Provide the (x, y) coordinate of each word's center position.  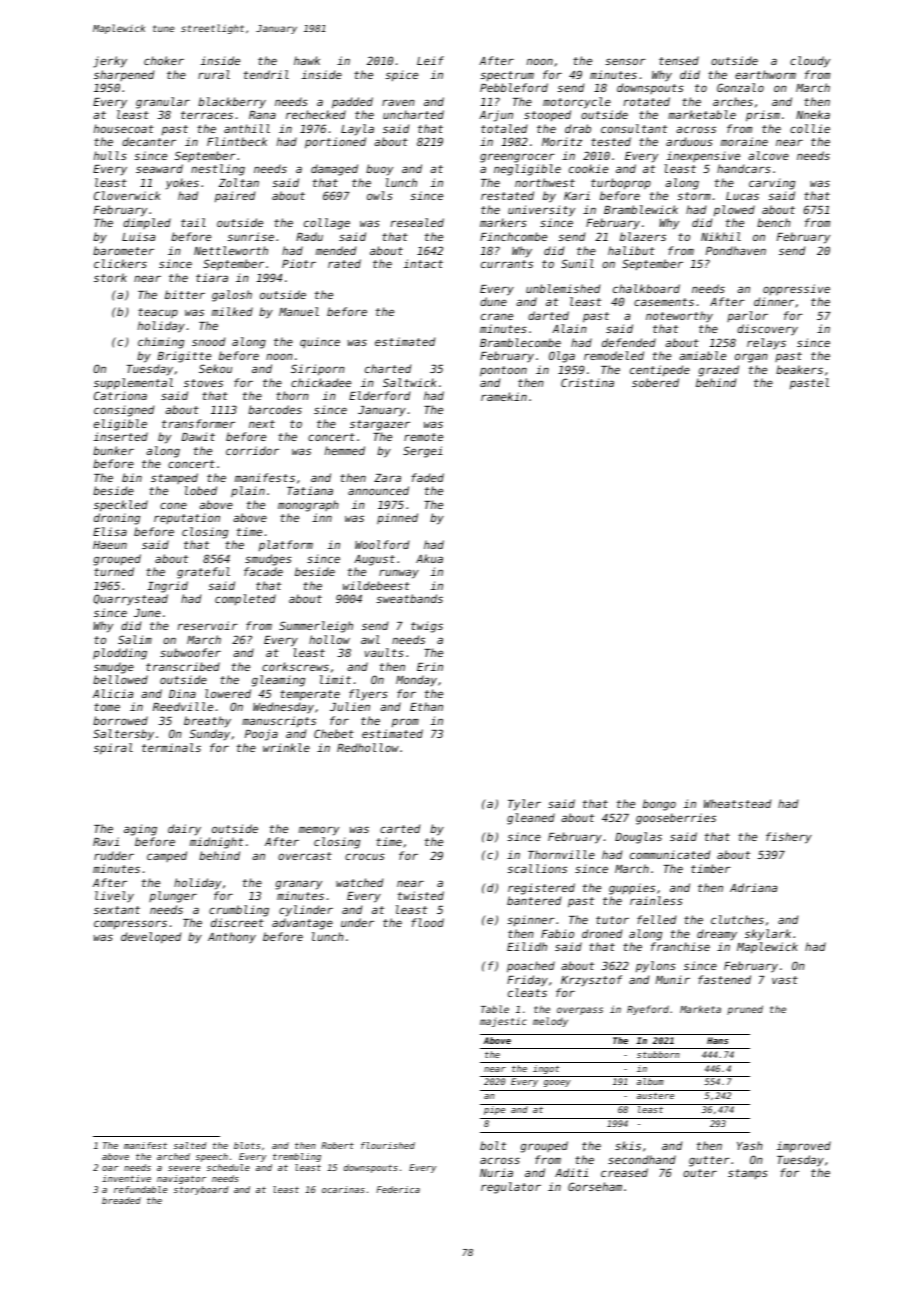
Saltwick (409, 382)
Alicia (113, 693)
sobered (655, 382)
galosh (232, 296)
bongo (659, 805)
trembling (297, 1157)
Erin (430, 666)
